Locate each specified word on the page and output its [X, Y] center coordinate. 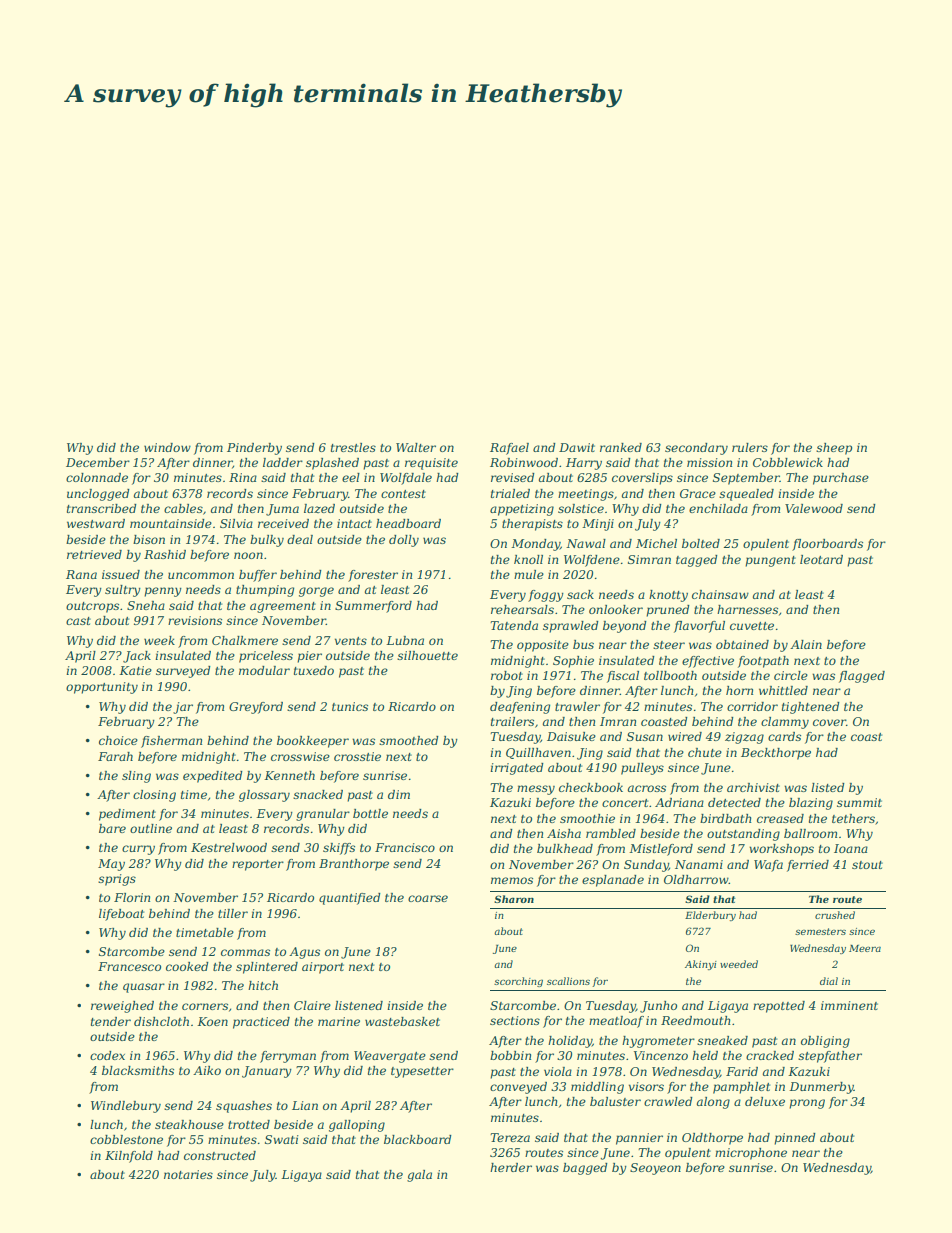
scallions [568, 981]
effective [708, 662]
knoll [528, 559]
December [98, 462]
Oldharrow [696, 879]
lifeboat [121, 915]
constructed [220, 1155]
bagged [585, 1169]
